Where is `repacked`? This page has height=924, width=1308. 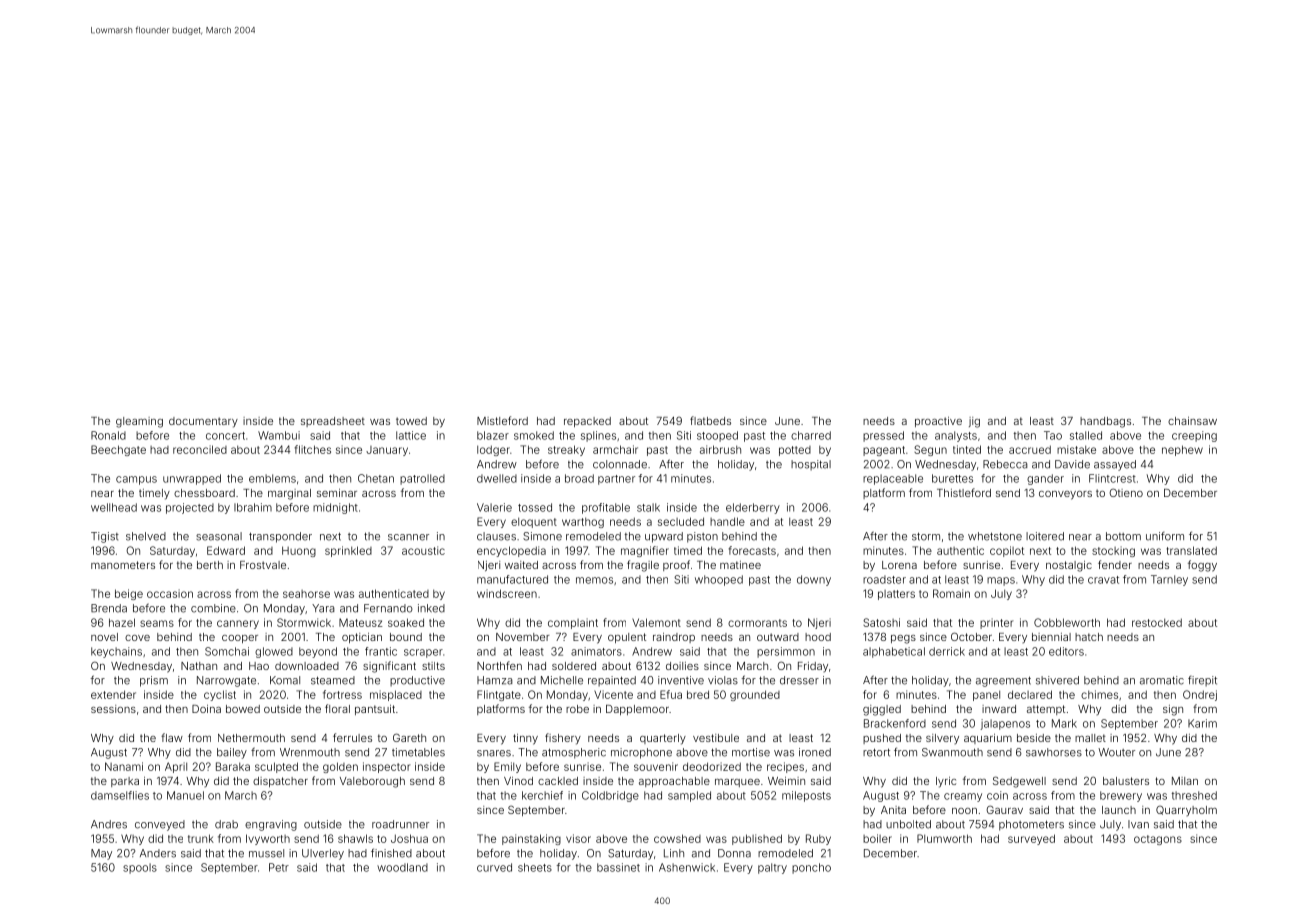 repacked is located at coordinates (587, 422).
